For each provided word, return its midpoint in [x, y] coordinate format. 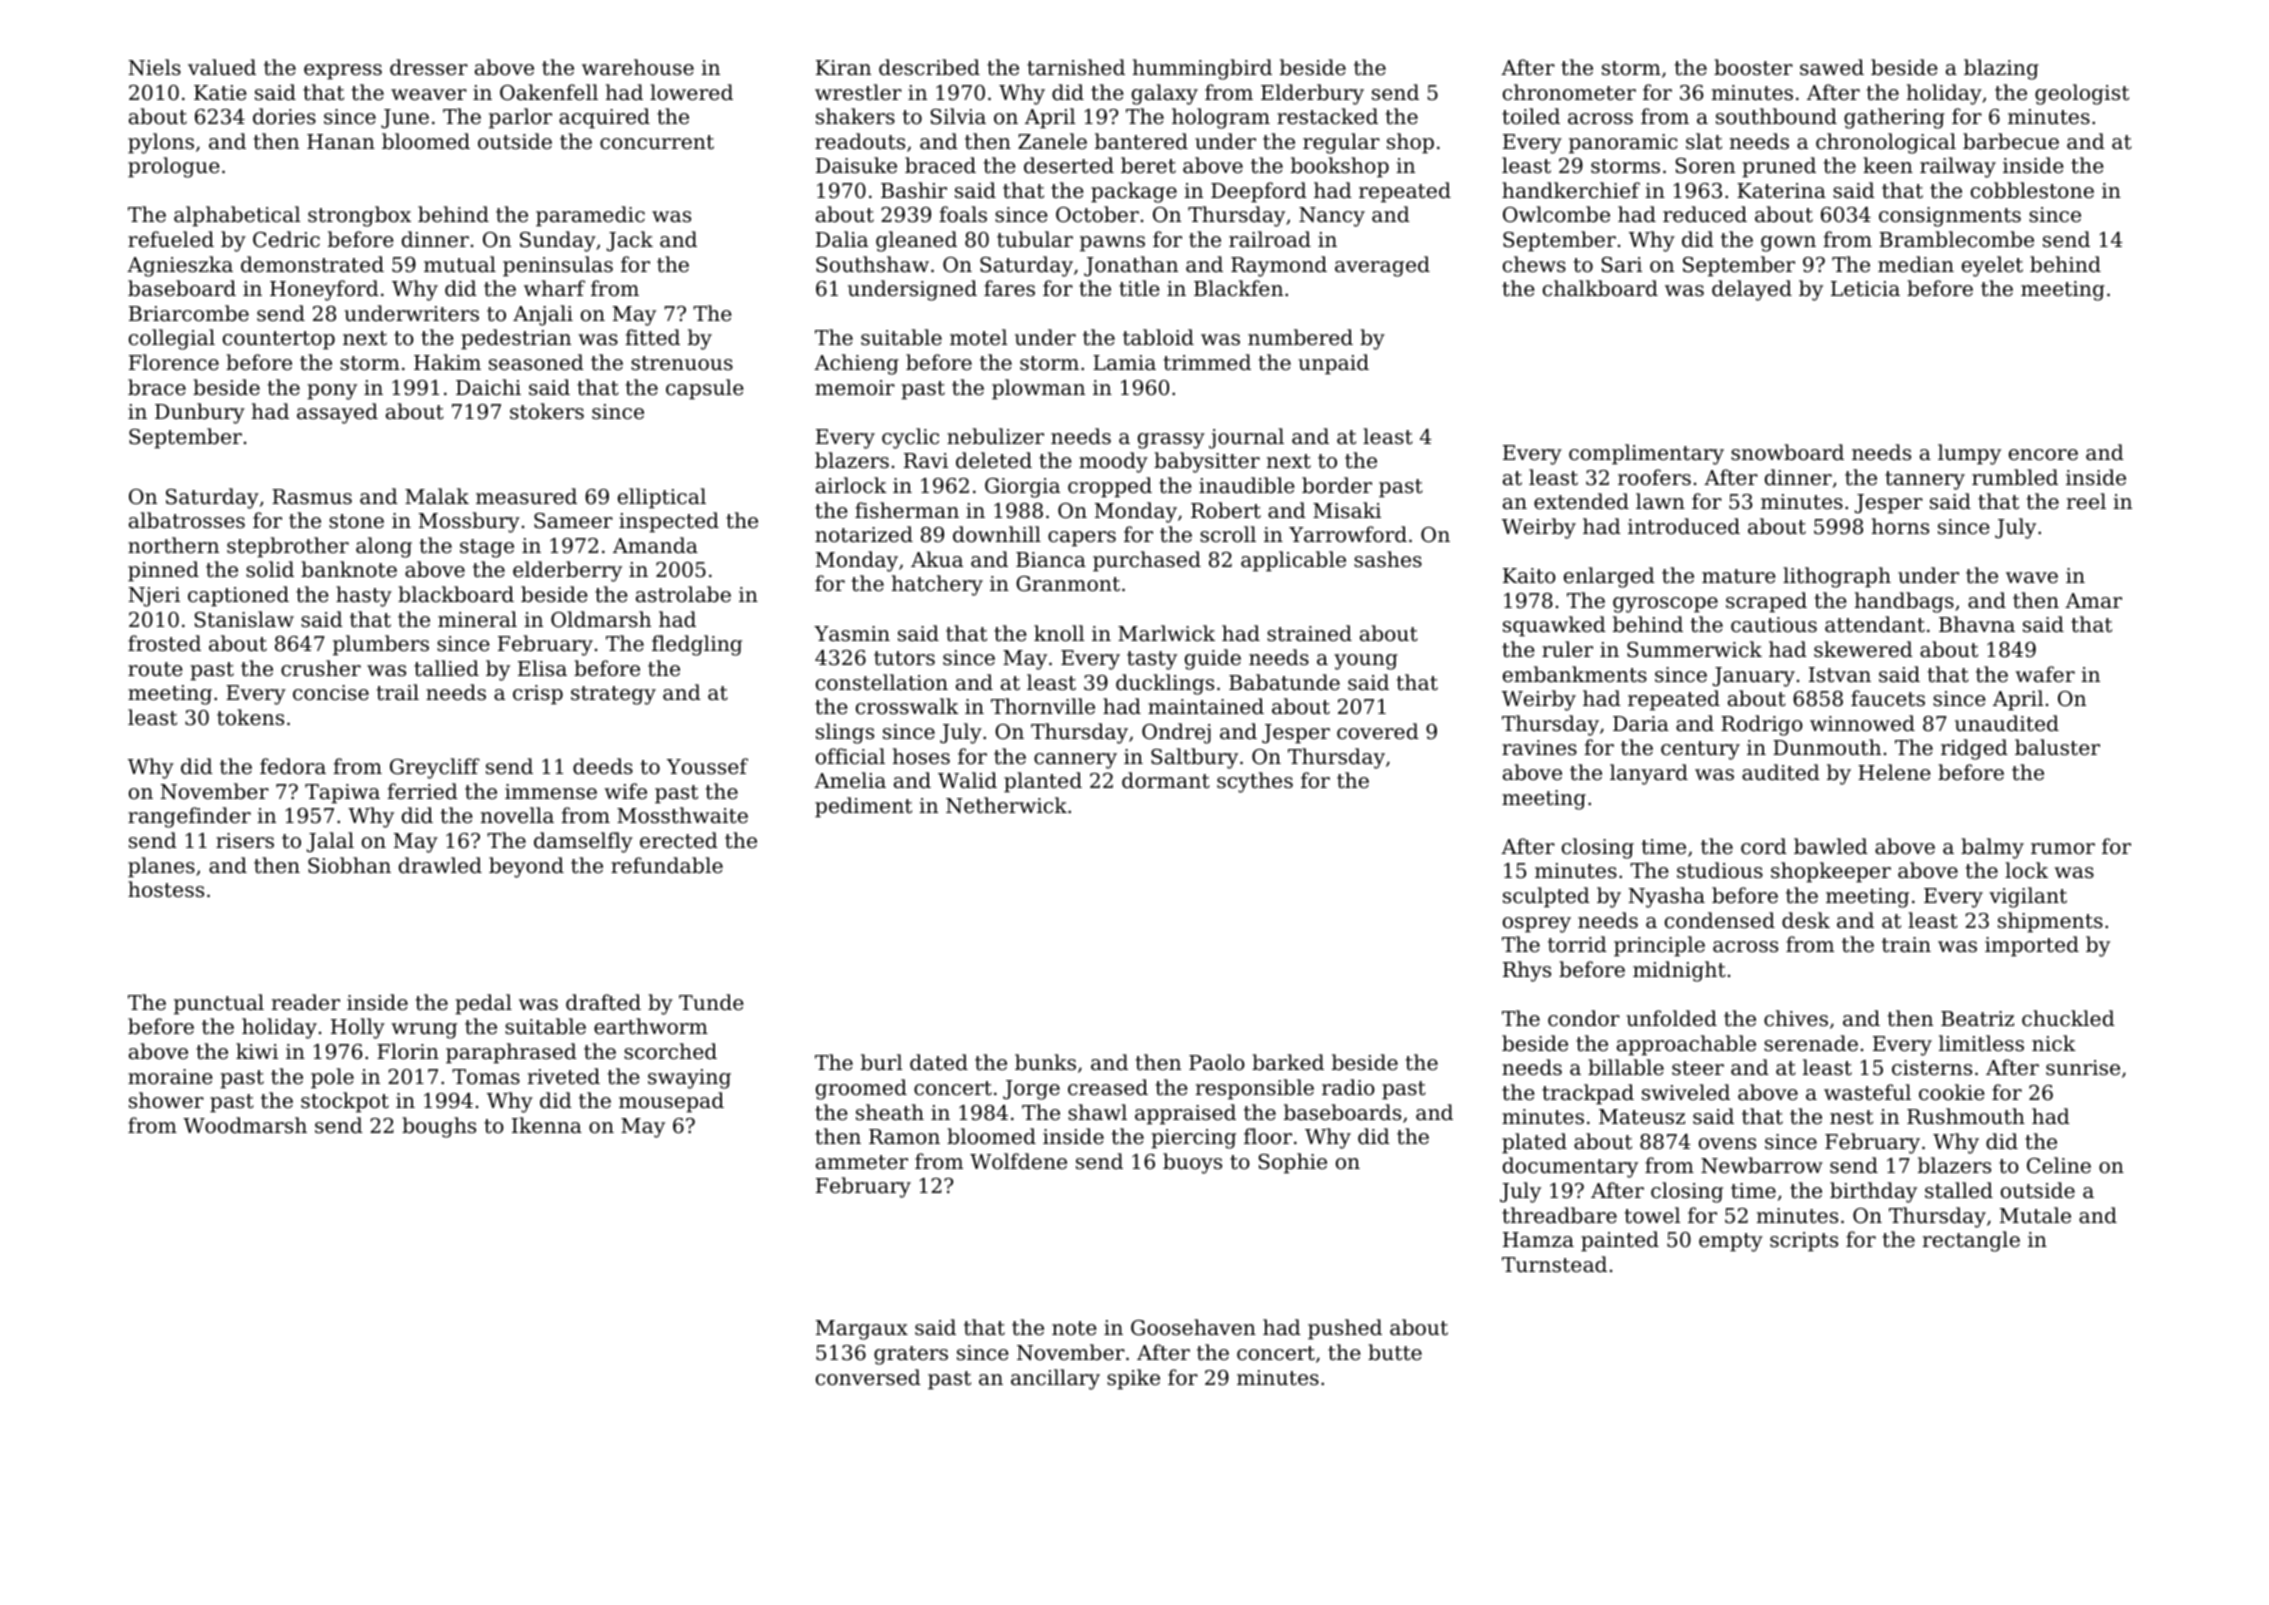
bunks [1045, 1062]
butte [1395, 1352]
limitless [1981, 1043]
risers [245, 841]
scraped [1766, 602]
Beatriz [1977, 1019]
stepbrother [288, 547]
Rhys [1527, 971]
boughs [439, 1127]
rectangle [1971, 1241]
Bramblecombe [1956, 239]
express [343, 72]
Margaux [862, 1330]
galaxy [1165, 94]
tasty [1152, 660]
